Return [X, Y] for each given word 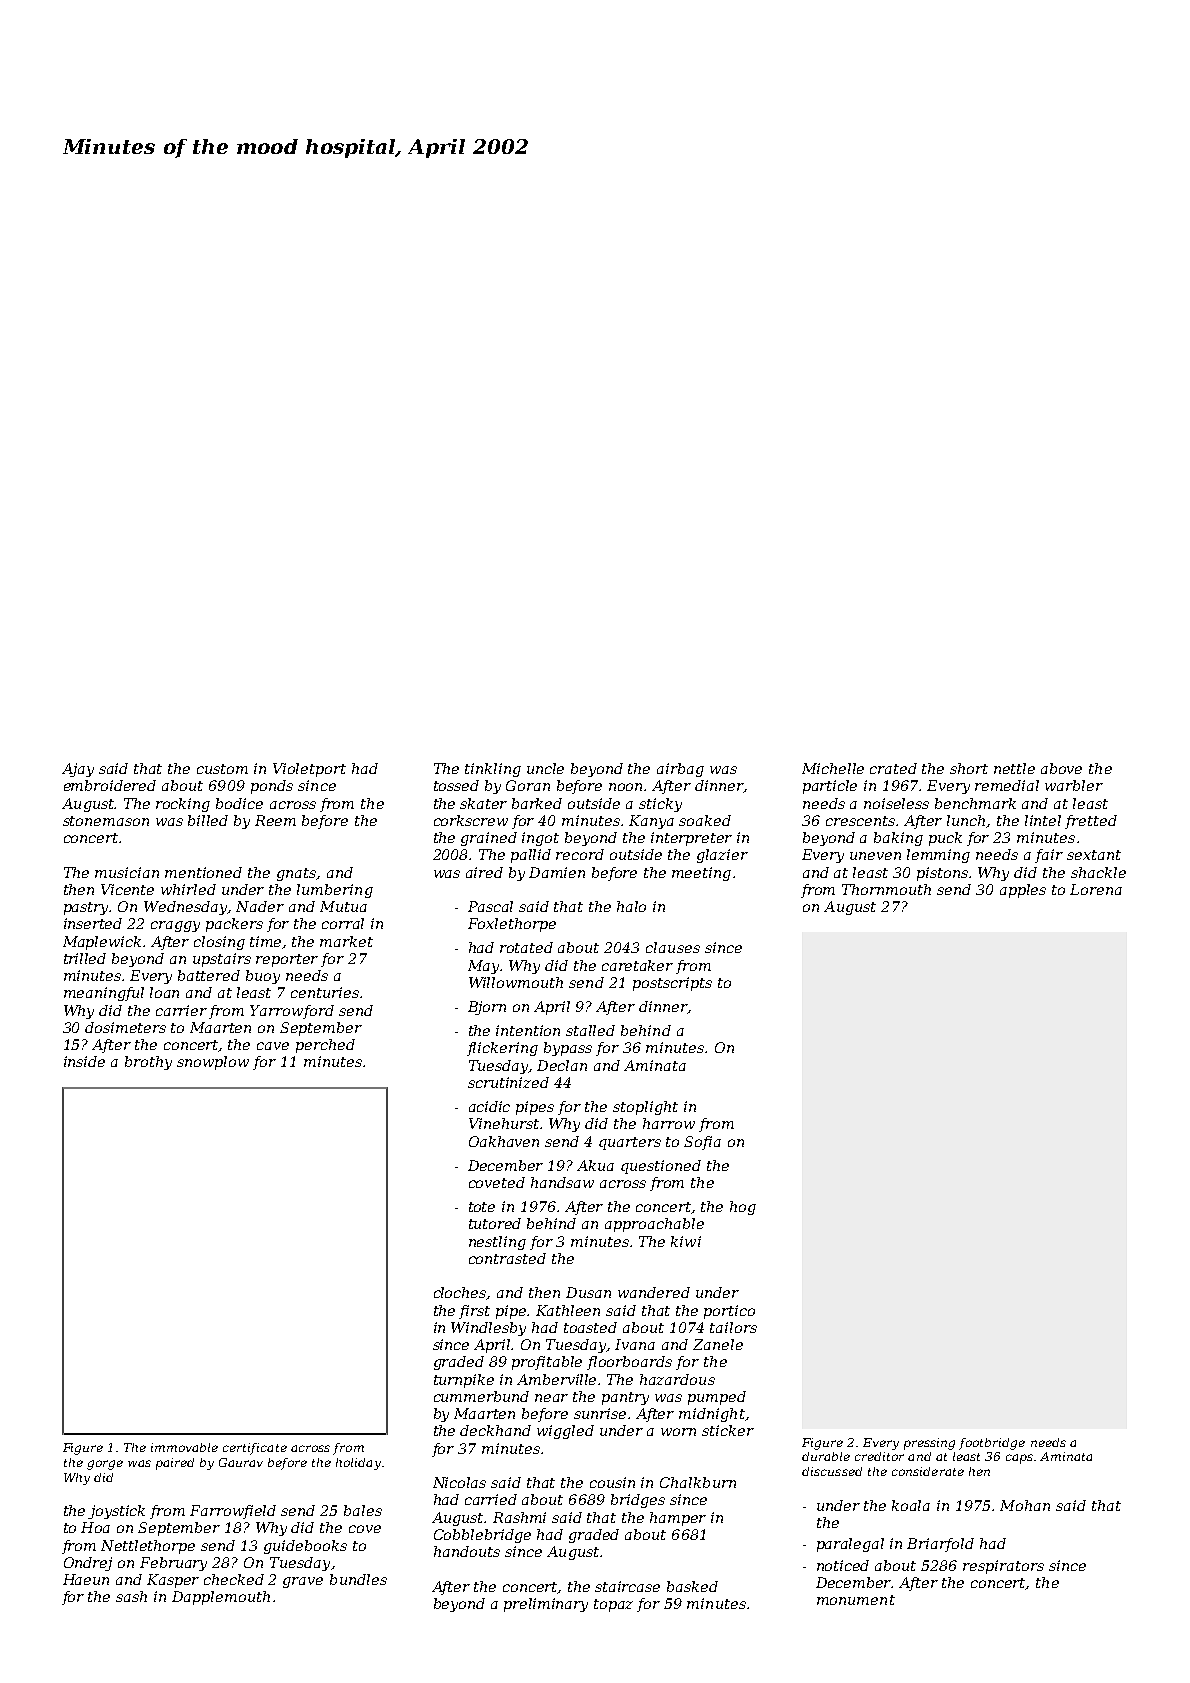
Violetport [309, 770]
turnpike [464, 1381]
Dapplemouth [221, 1598]
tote [482, 1207]
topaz [613, 1605]
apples [1023, 891]
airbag [680, 770]
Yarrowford [292, 1012]
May [483, 967]
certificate [255, 1449]
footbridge [992, 1444]
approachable [654, 1225]
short [969, 768]
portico [729, 1312]
